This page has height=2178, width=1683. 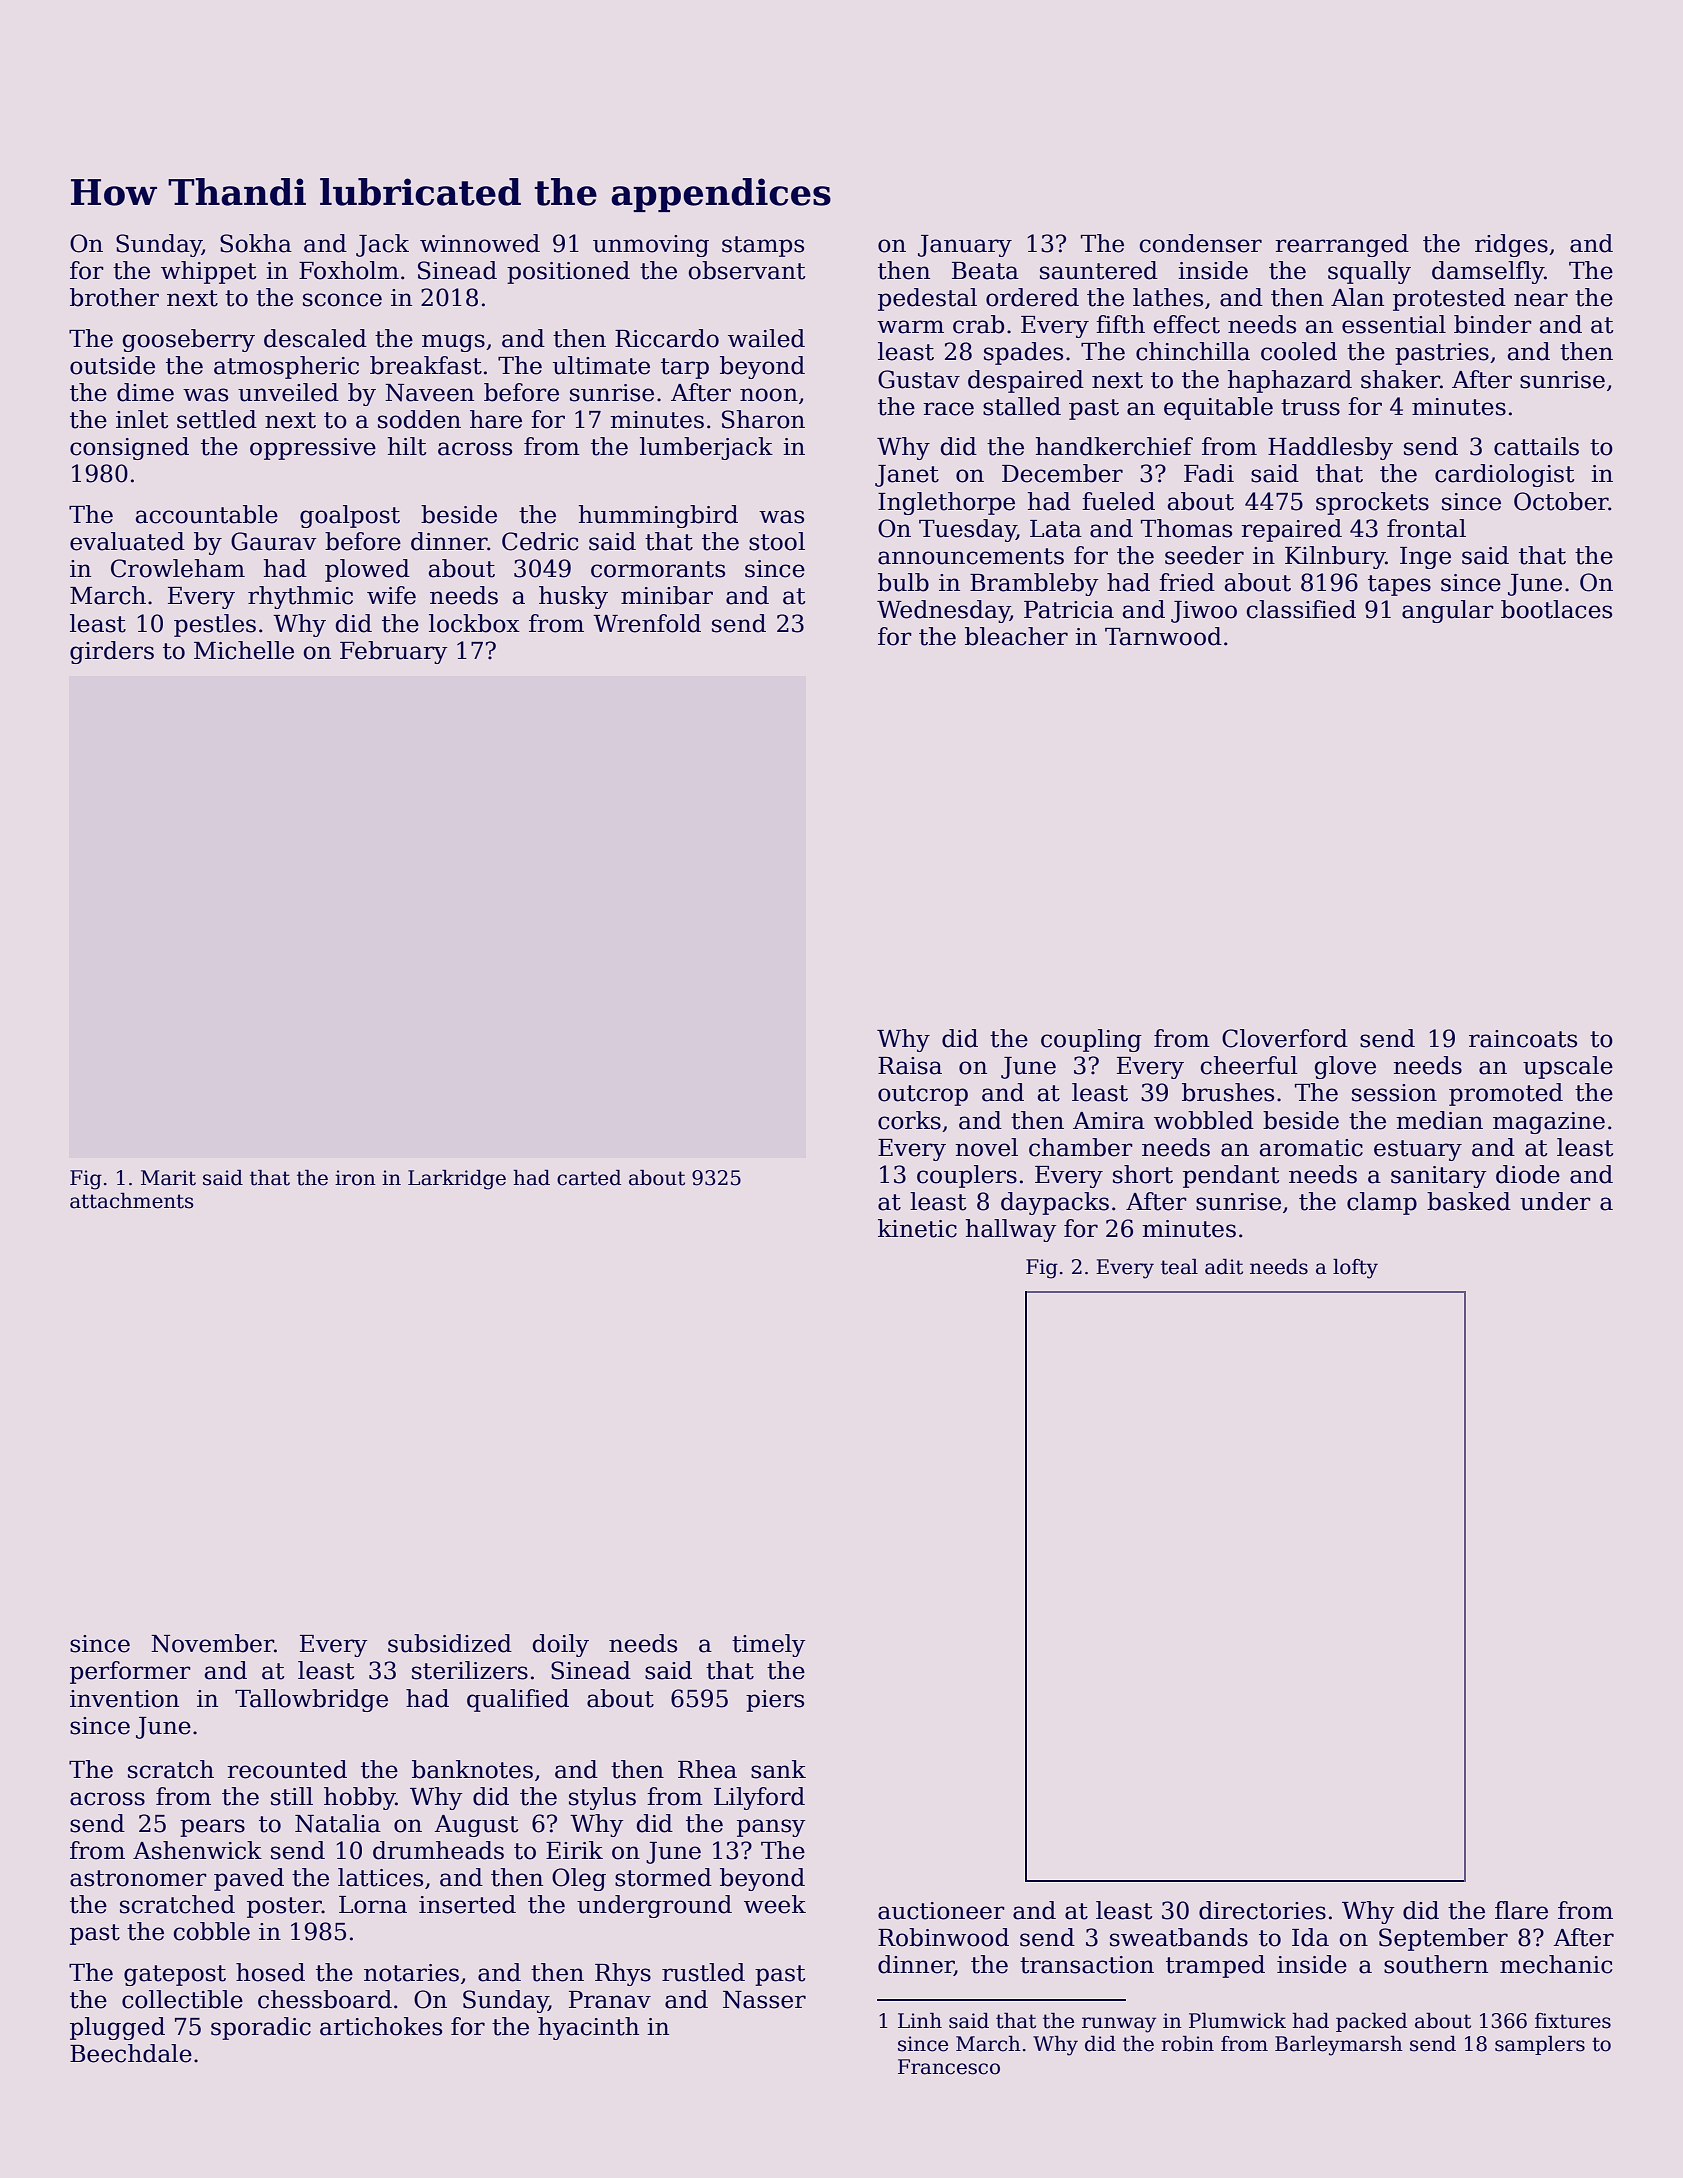 What do you see at coordinates (411, 1973) in the page?
I see `notaries` at bounding box center [411, 1973].
